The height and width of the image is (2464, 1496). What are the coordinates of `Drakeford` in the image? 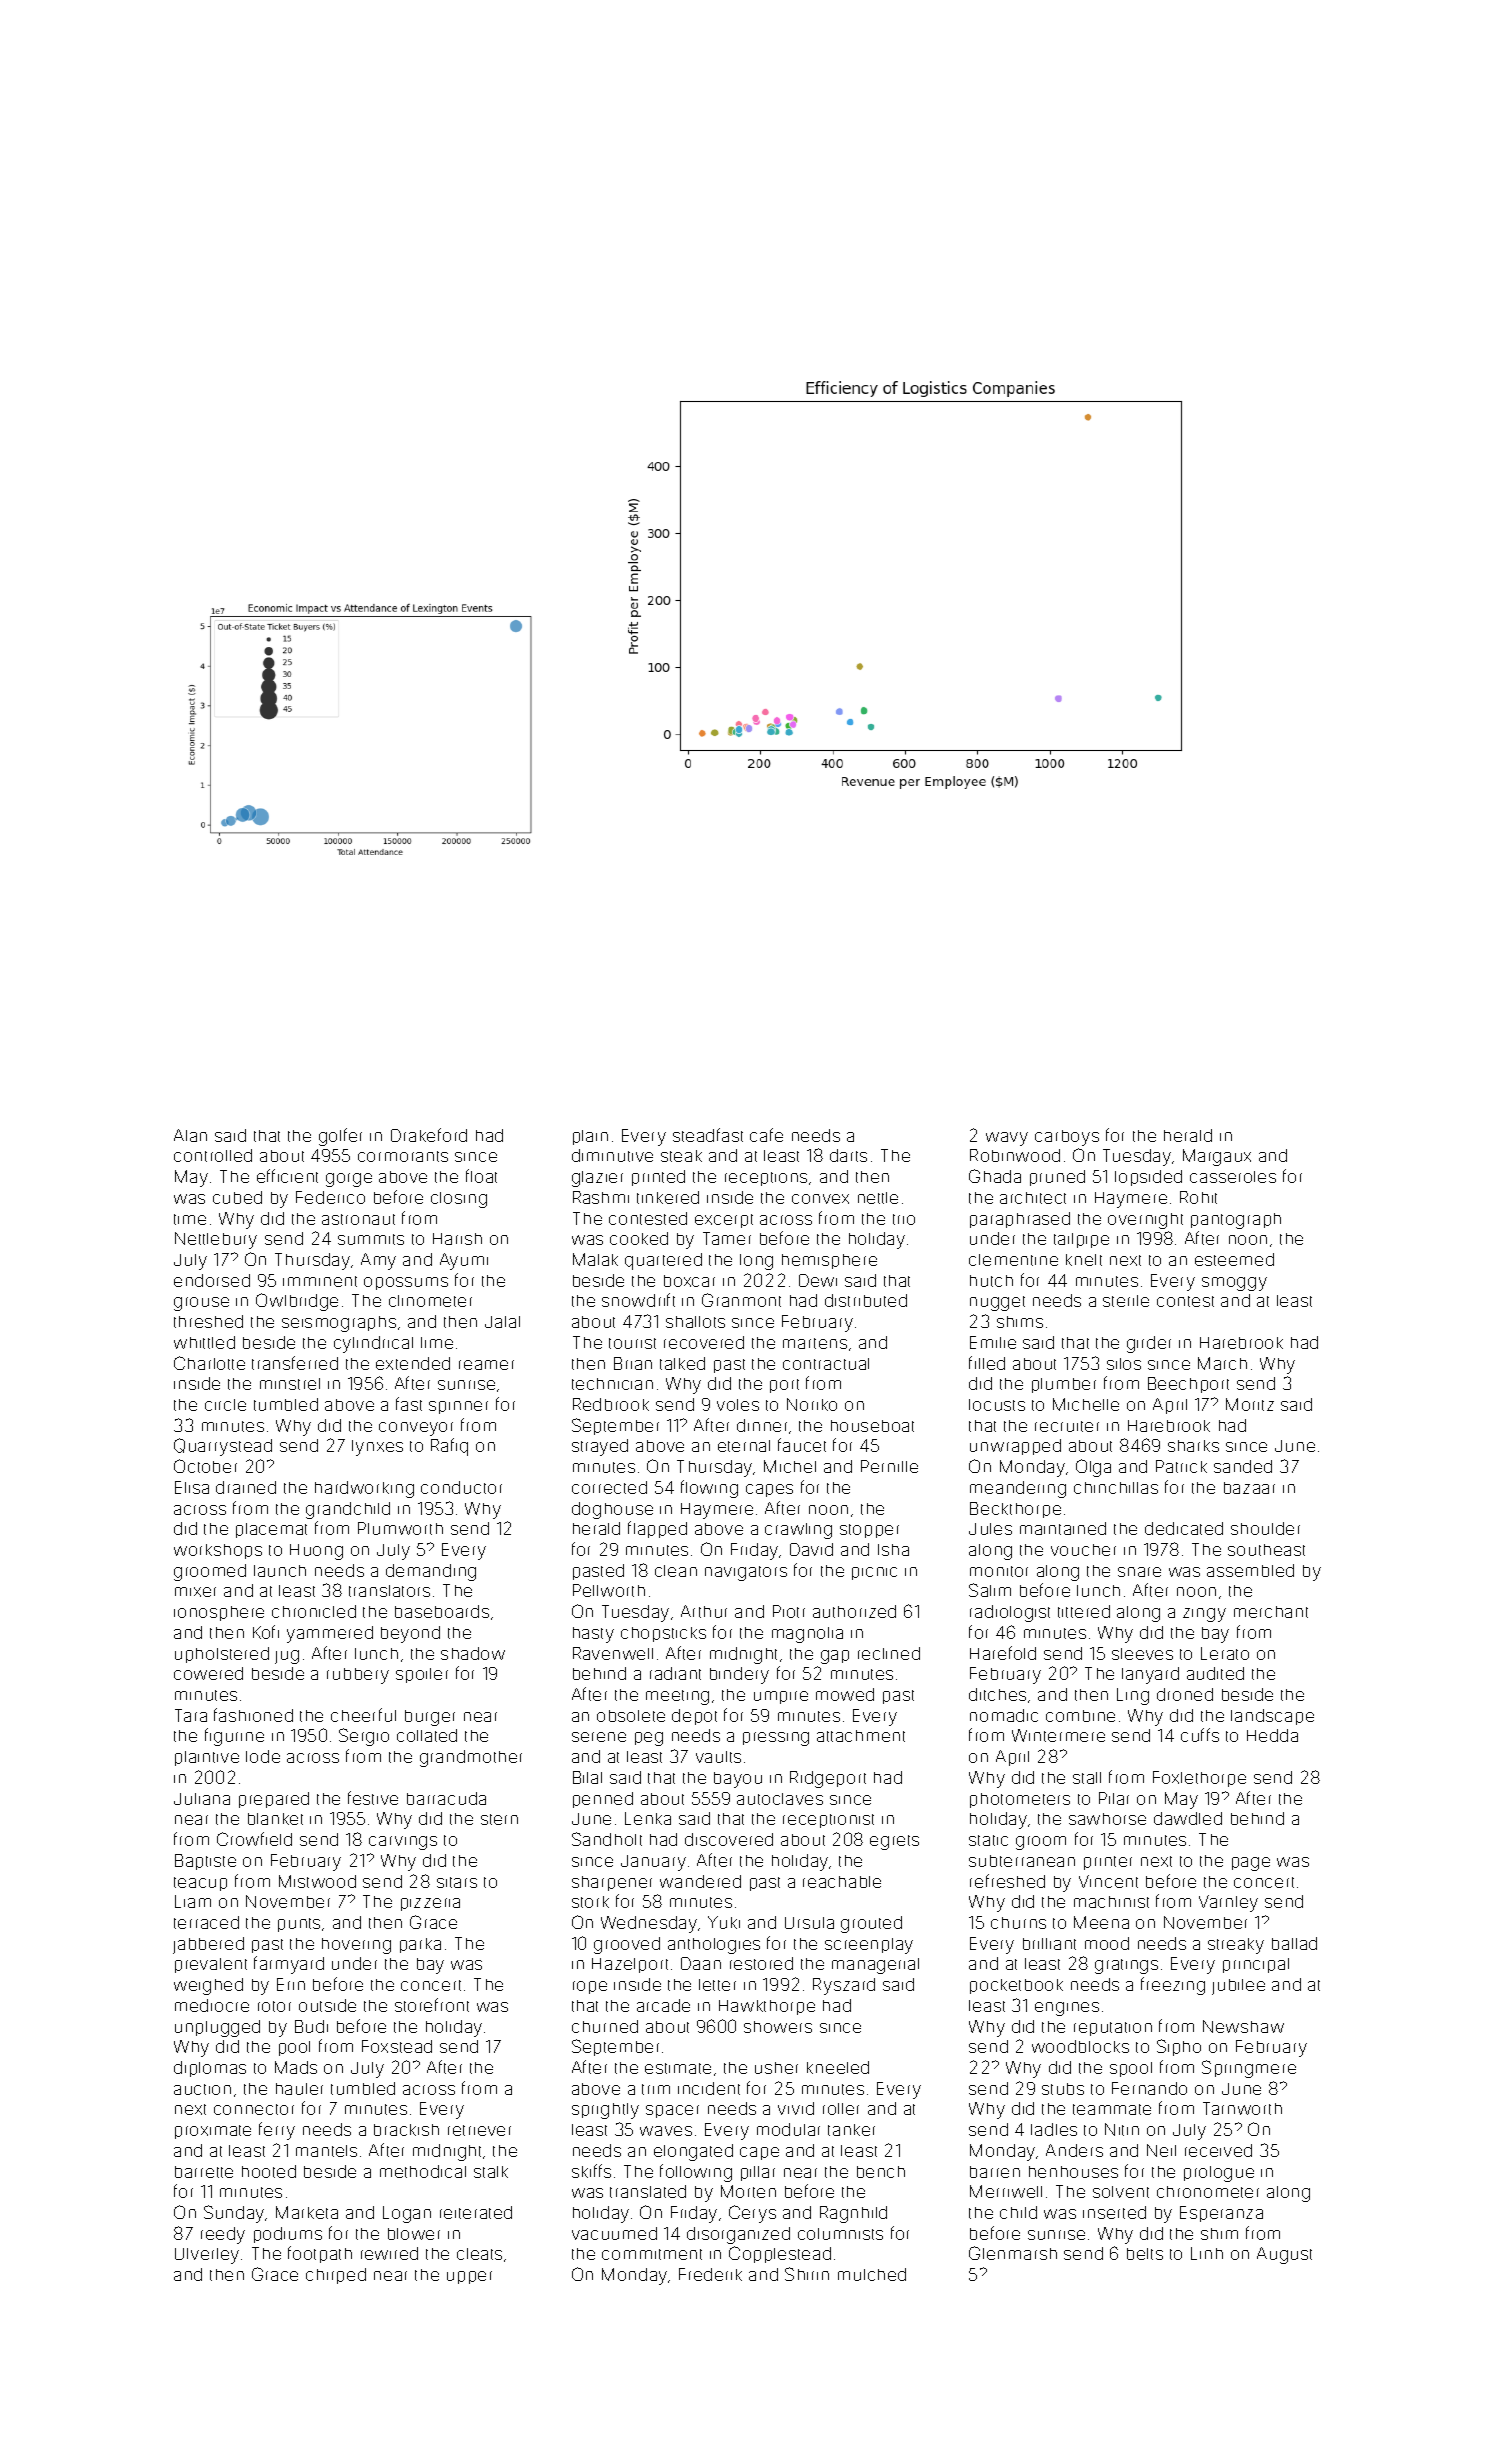 It's located at (429, 1135).
